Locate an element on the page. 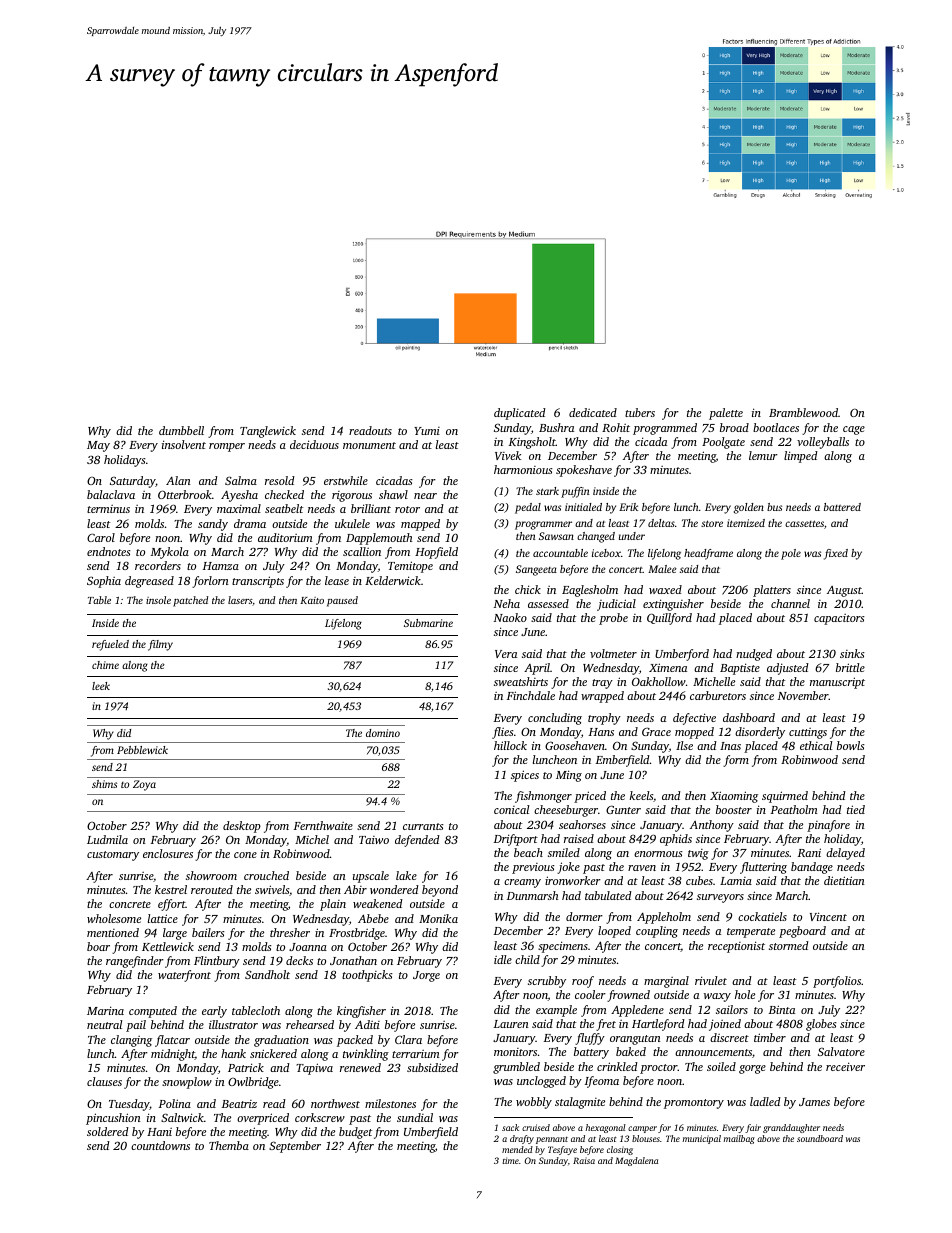 The image size is (952, 1233). stormed is located at coordinates (789, 945).
